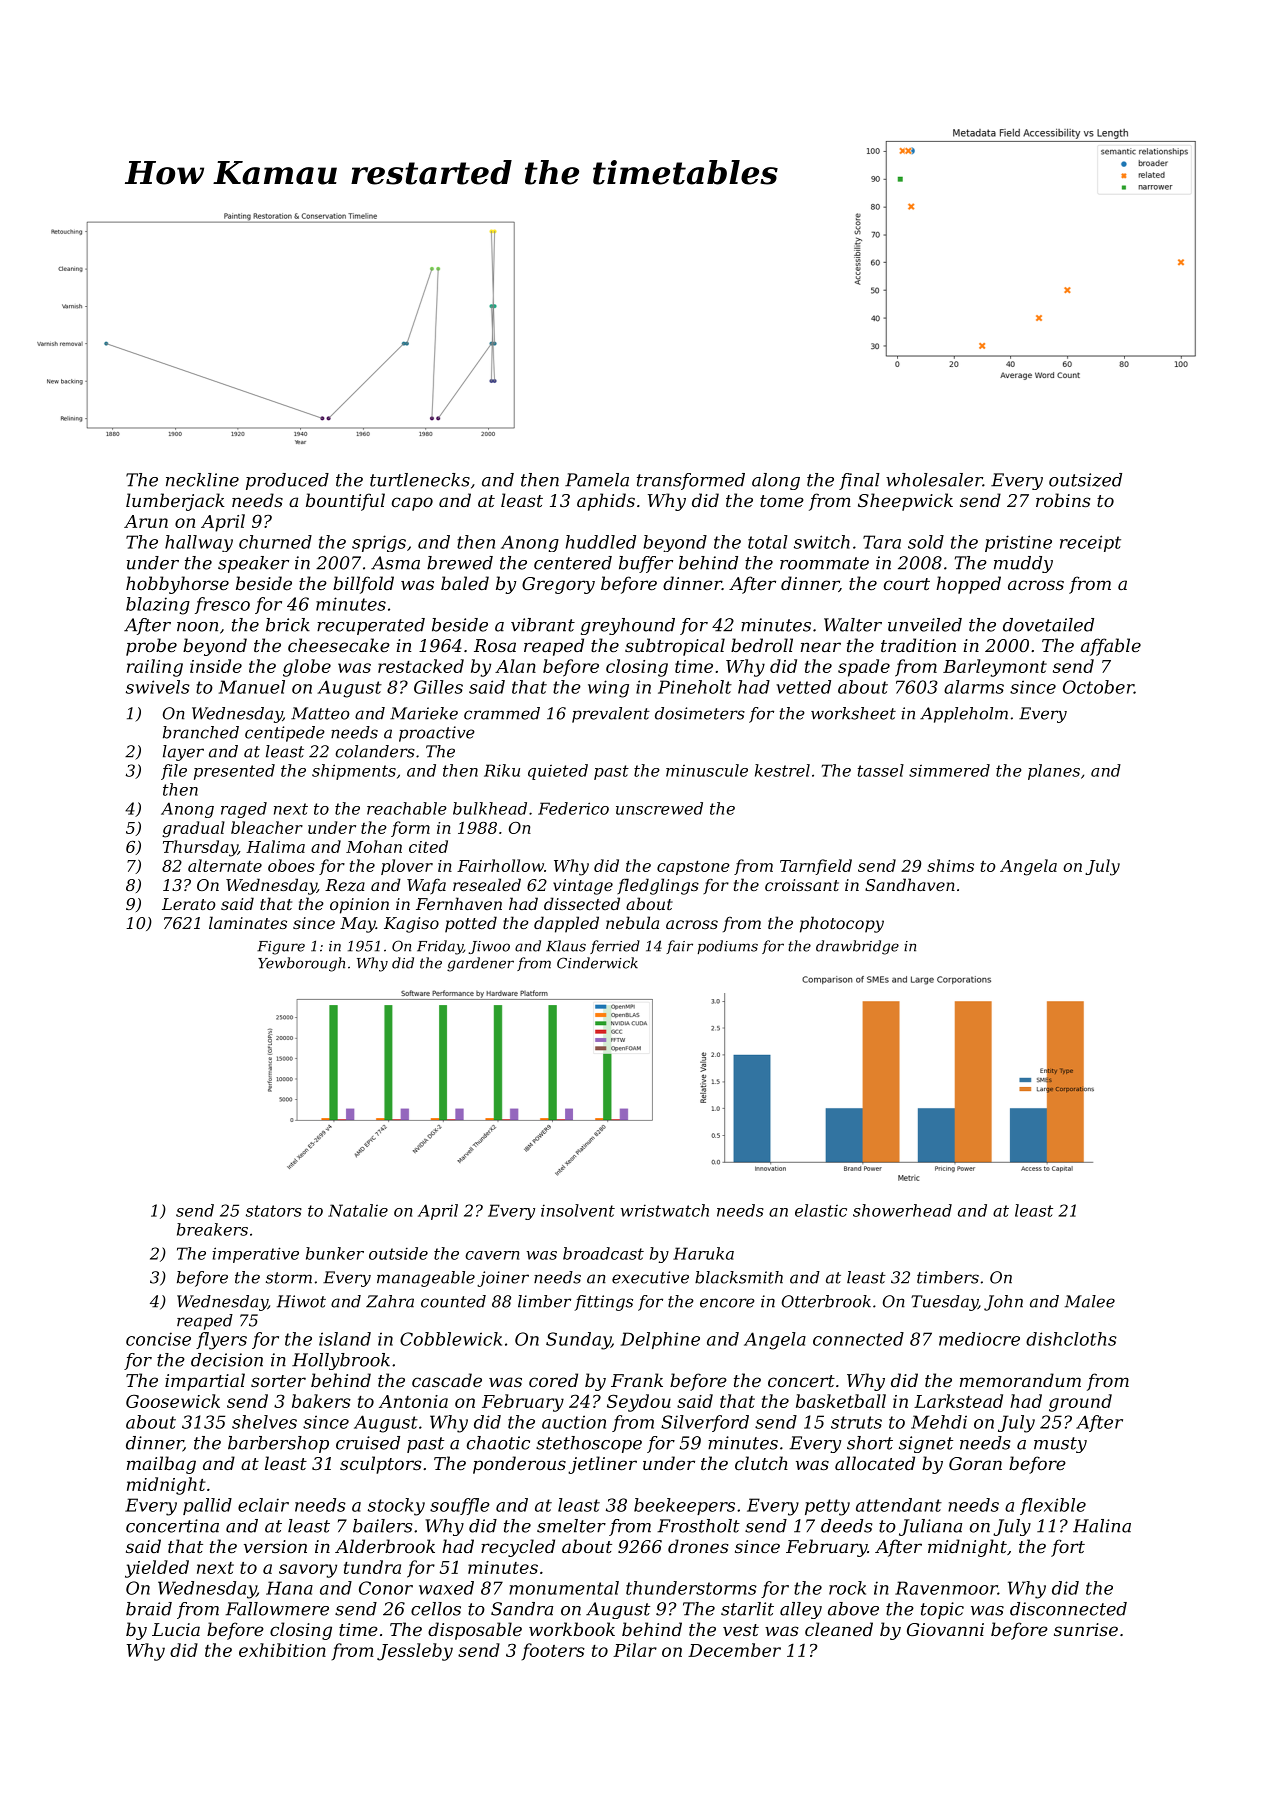  I want to click on nebula, so click(632, 922).
